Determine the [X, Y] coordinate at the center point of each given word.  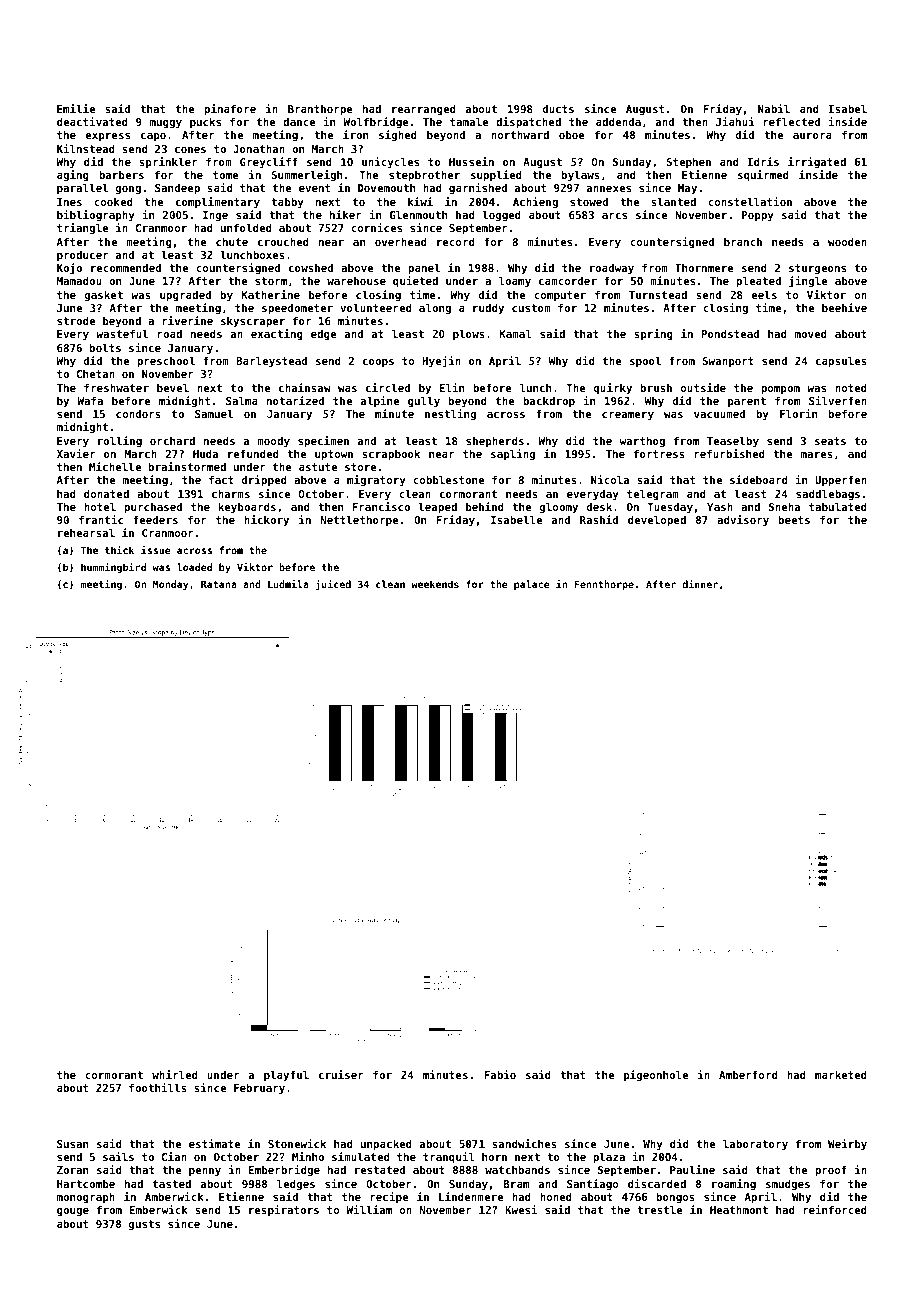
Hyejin [441, 362]
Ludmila [288, 584]
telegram [653, 494]
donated [106, 493]
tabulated [838, 506]
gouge [73, 1212]
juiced [333, 585]
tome [226, 175]
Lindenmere [471, 1196]
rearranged [423, 109]
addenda [618, 121]
